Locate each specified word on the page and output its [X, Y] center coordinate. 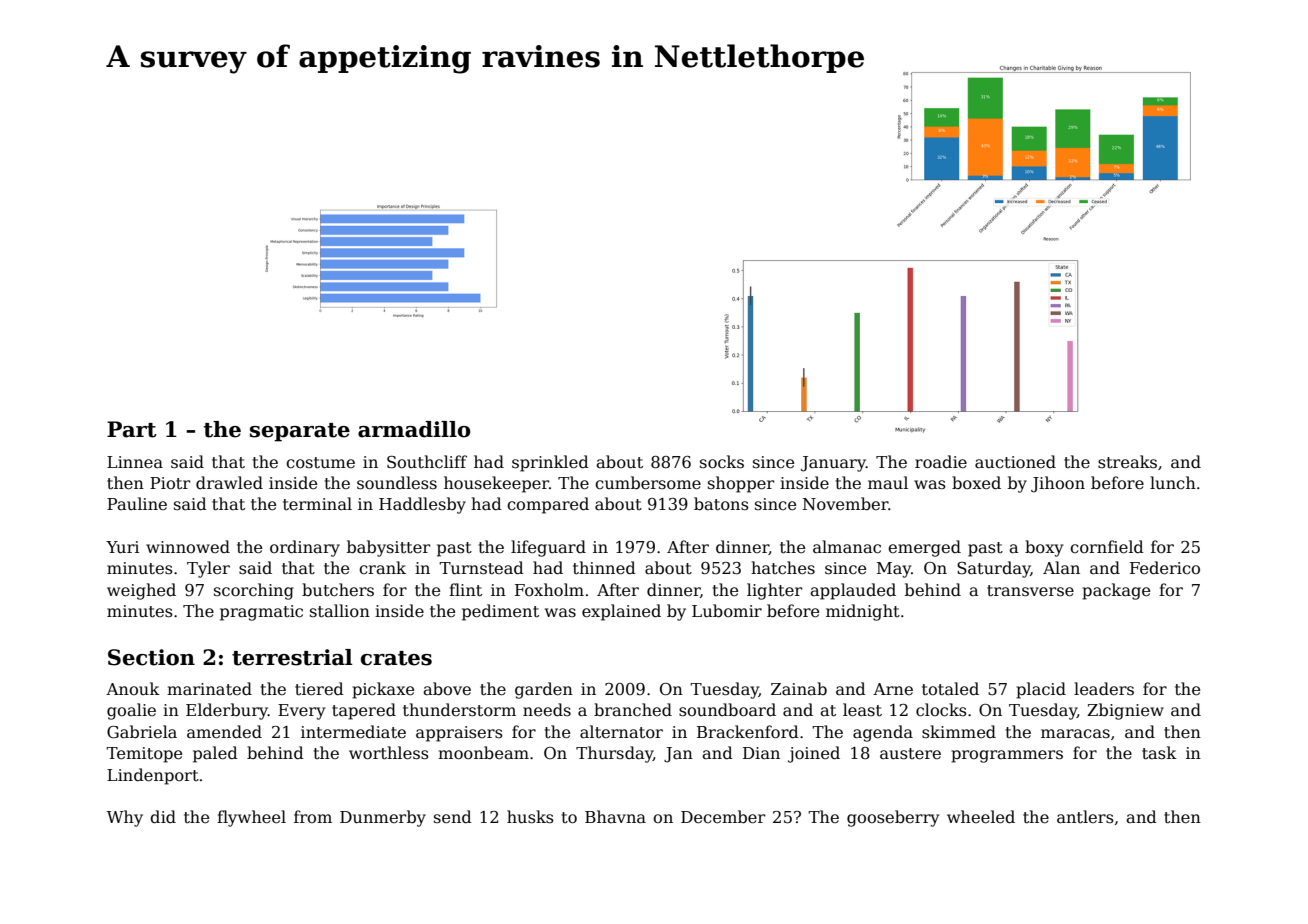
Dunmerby [383, 818]
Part [132, 429]
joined [814, 754]
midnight [863, 612]
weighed [141, 591]
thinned [604, 568]
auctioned [1015, 462]
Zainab [799, 689]
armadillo [414, 429]
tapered [364, 711]
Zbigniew [1125, 711]
